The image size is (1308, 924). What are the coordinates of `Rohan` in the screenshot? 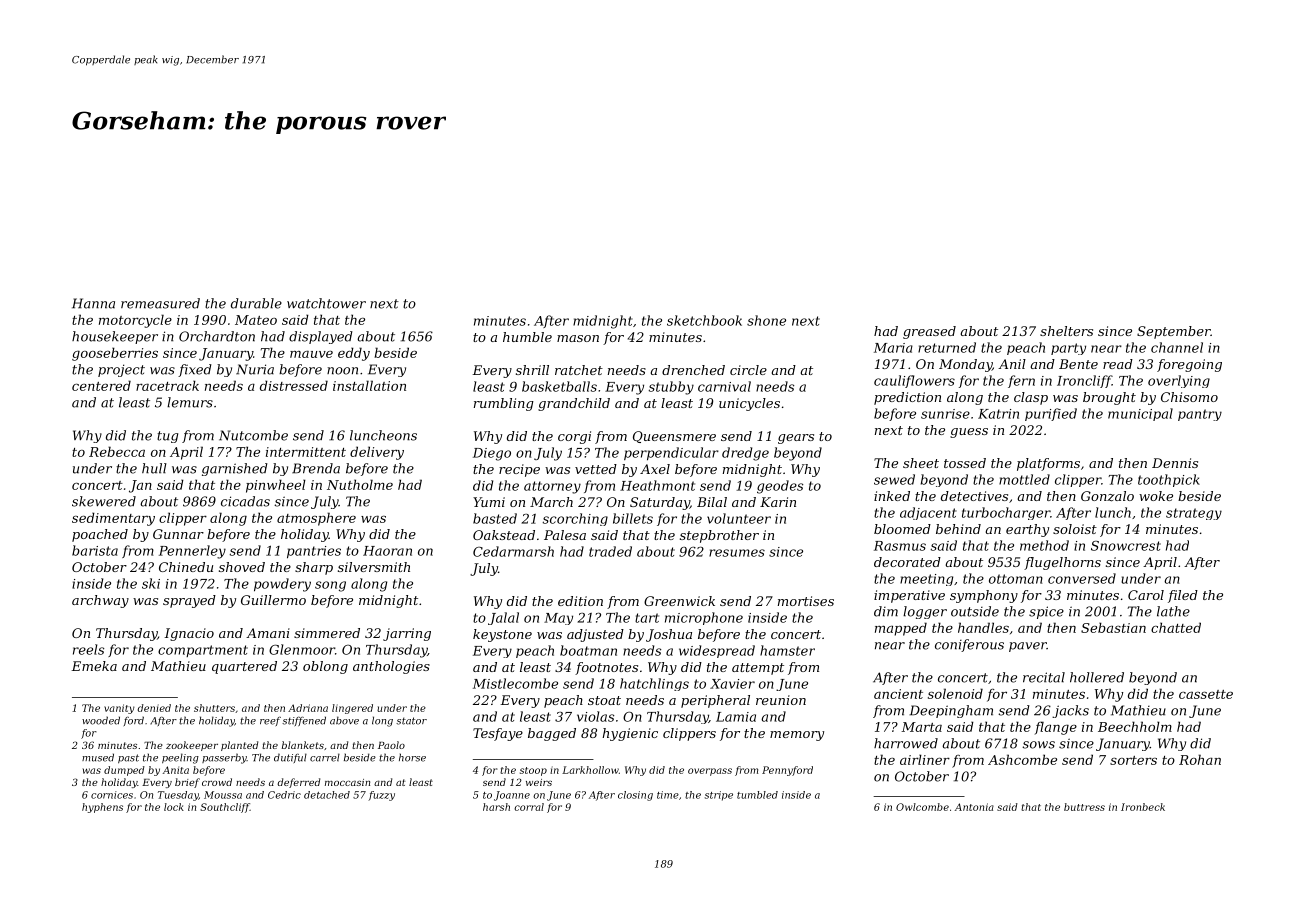 It's located at (1200, 759).
